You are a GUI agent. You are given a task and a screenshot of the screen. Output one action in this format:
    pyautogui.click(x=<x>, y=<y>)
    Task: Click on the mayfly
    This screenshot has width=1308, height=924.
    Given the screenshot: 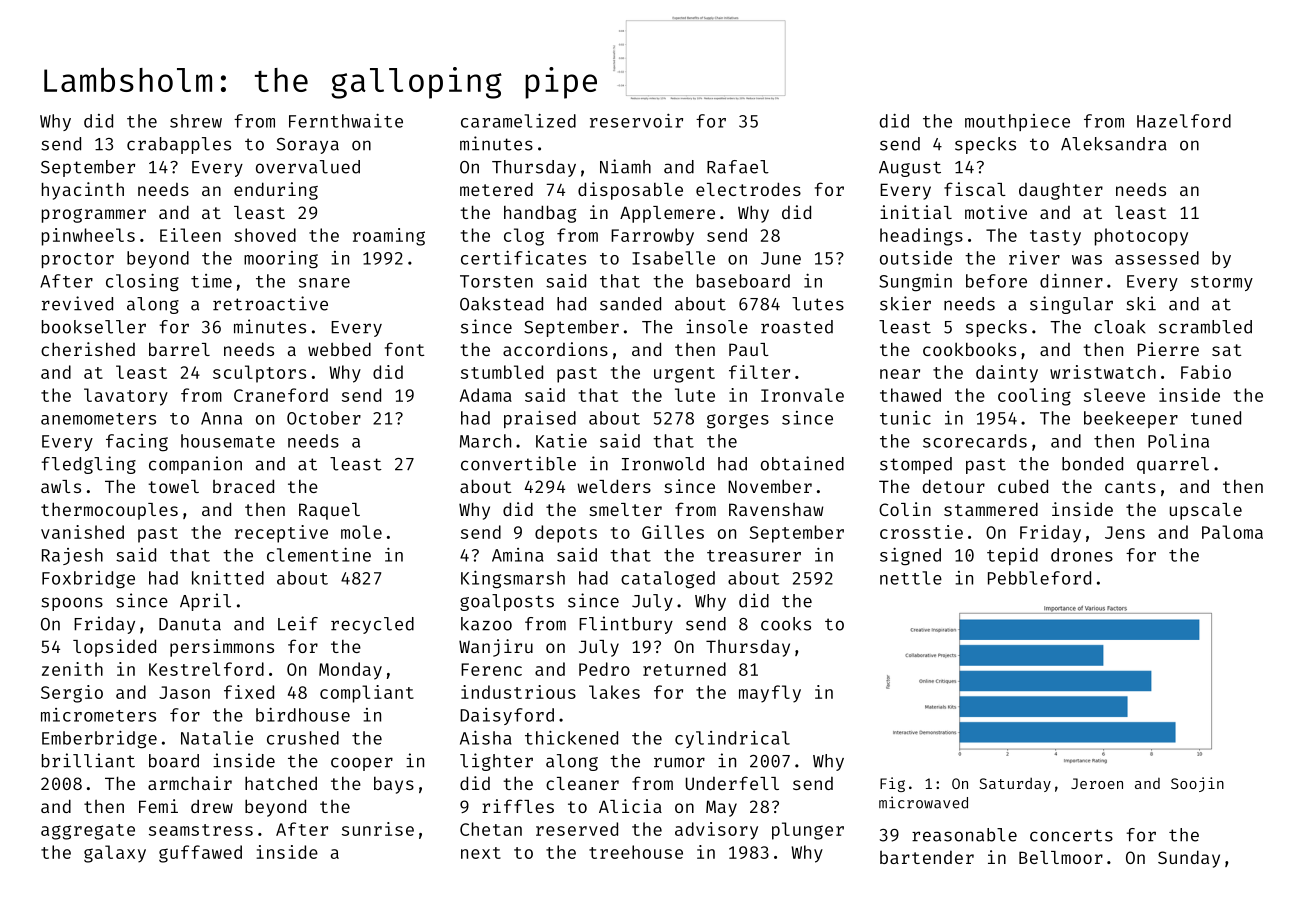 What is the action you would take?
    pyautogui.click(x=770, y=694)
